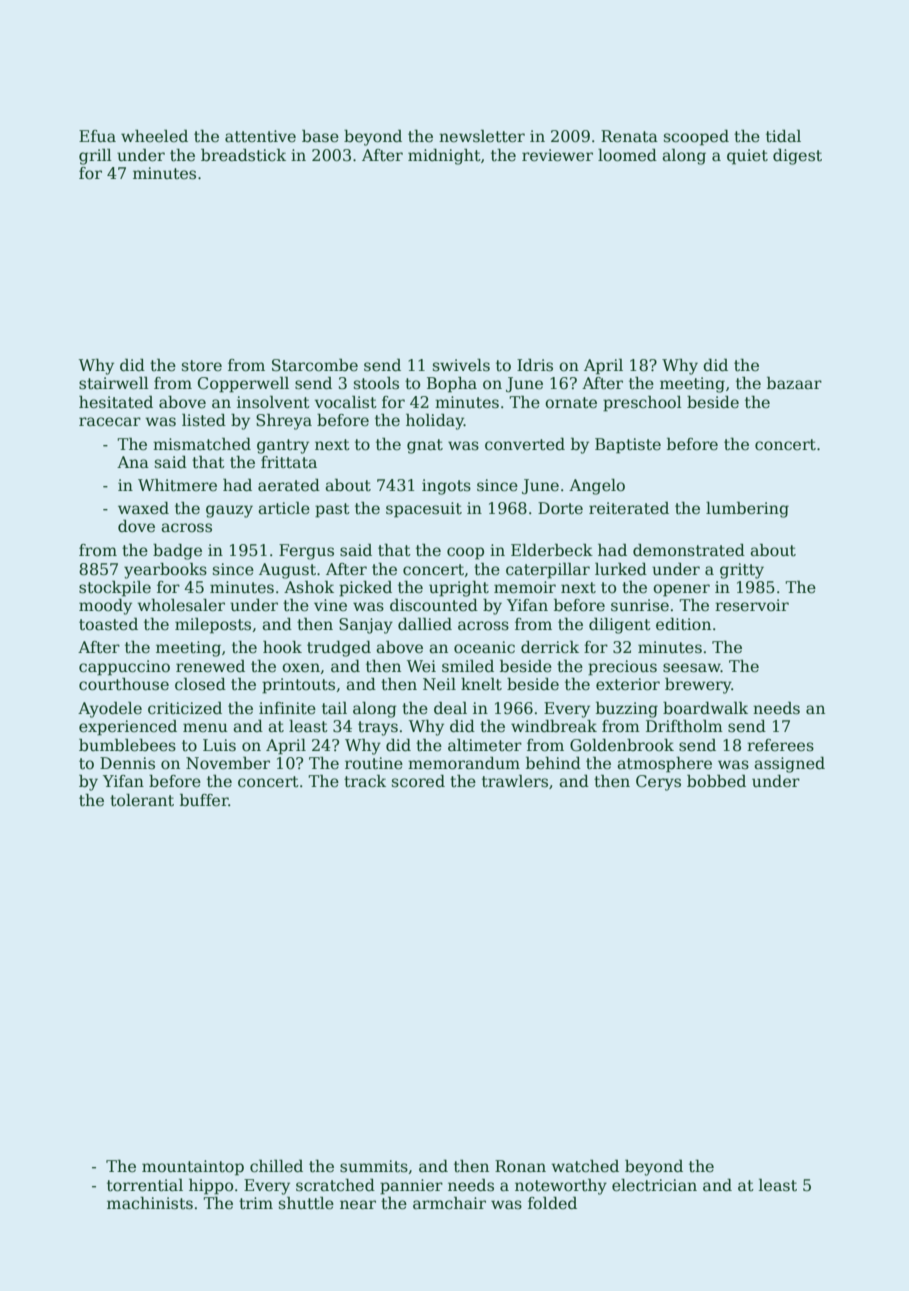  What do you see at coordinates (133, 462) in the page?
I see `Ana` at bounding box center [133, 462].
